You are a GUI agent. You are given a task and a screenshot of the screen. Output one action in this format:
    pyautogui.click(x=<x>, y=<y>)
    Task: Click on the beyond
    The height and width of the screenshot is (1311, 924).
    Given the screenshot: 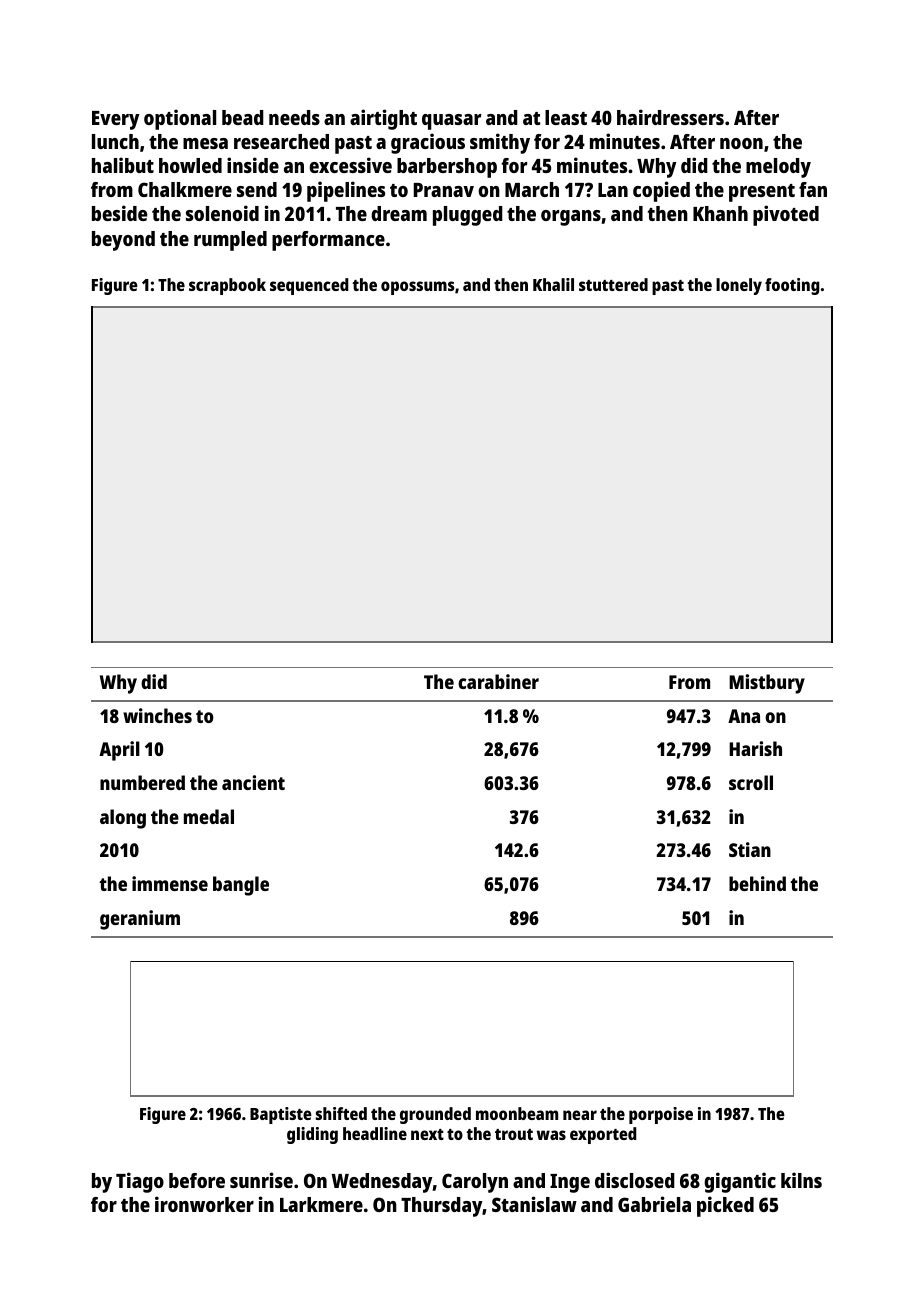 What is the action you would take?
    pyautogui.click(x=123, y=241)
